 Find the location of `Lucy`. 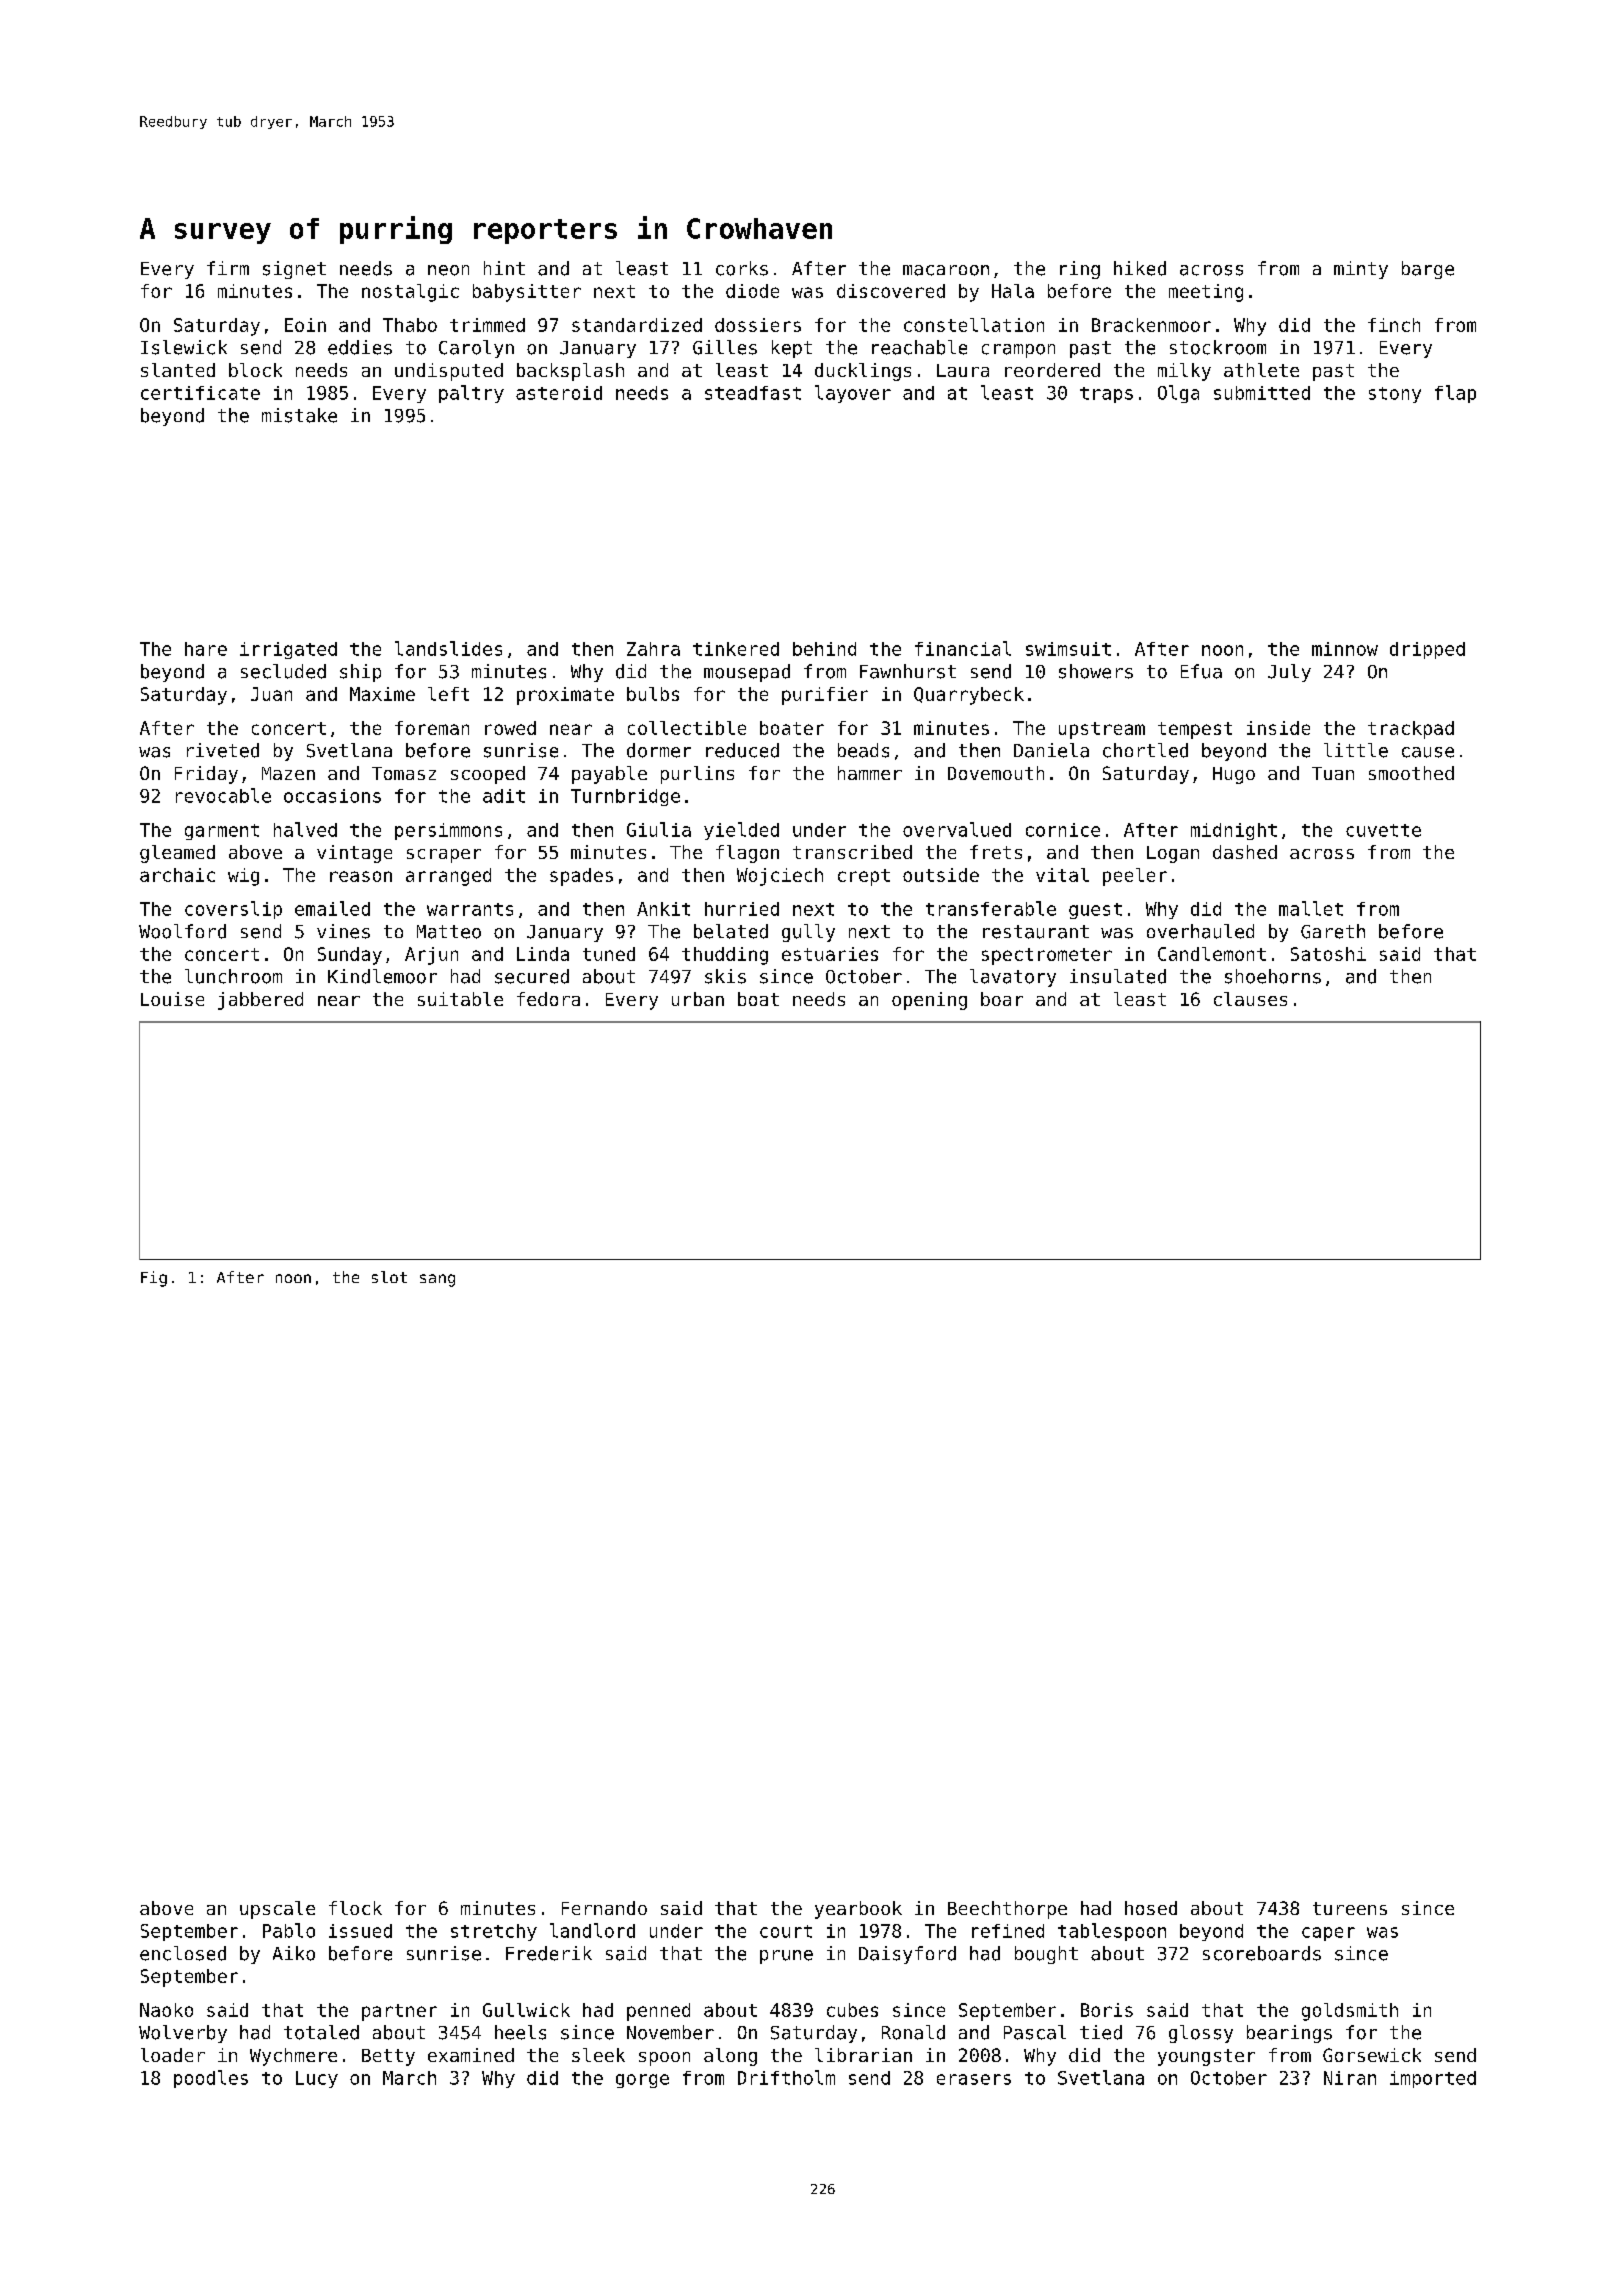

Lucy is located at coordinates (317, 2079).
